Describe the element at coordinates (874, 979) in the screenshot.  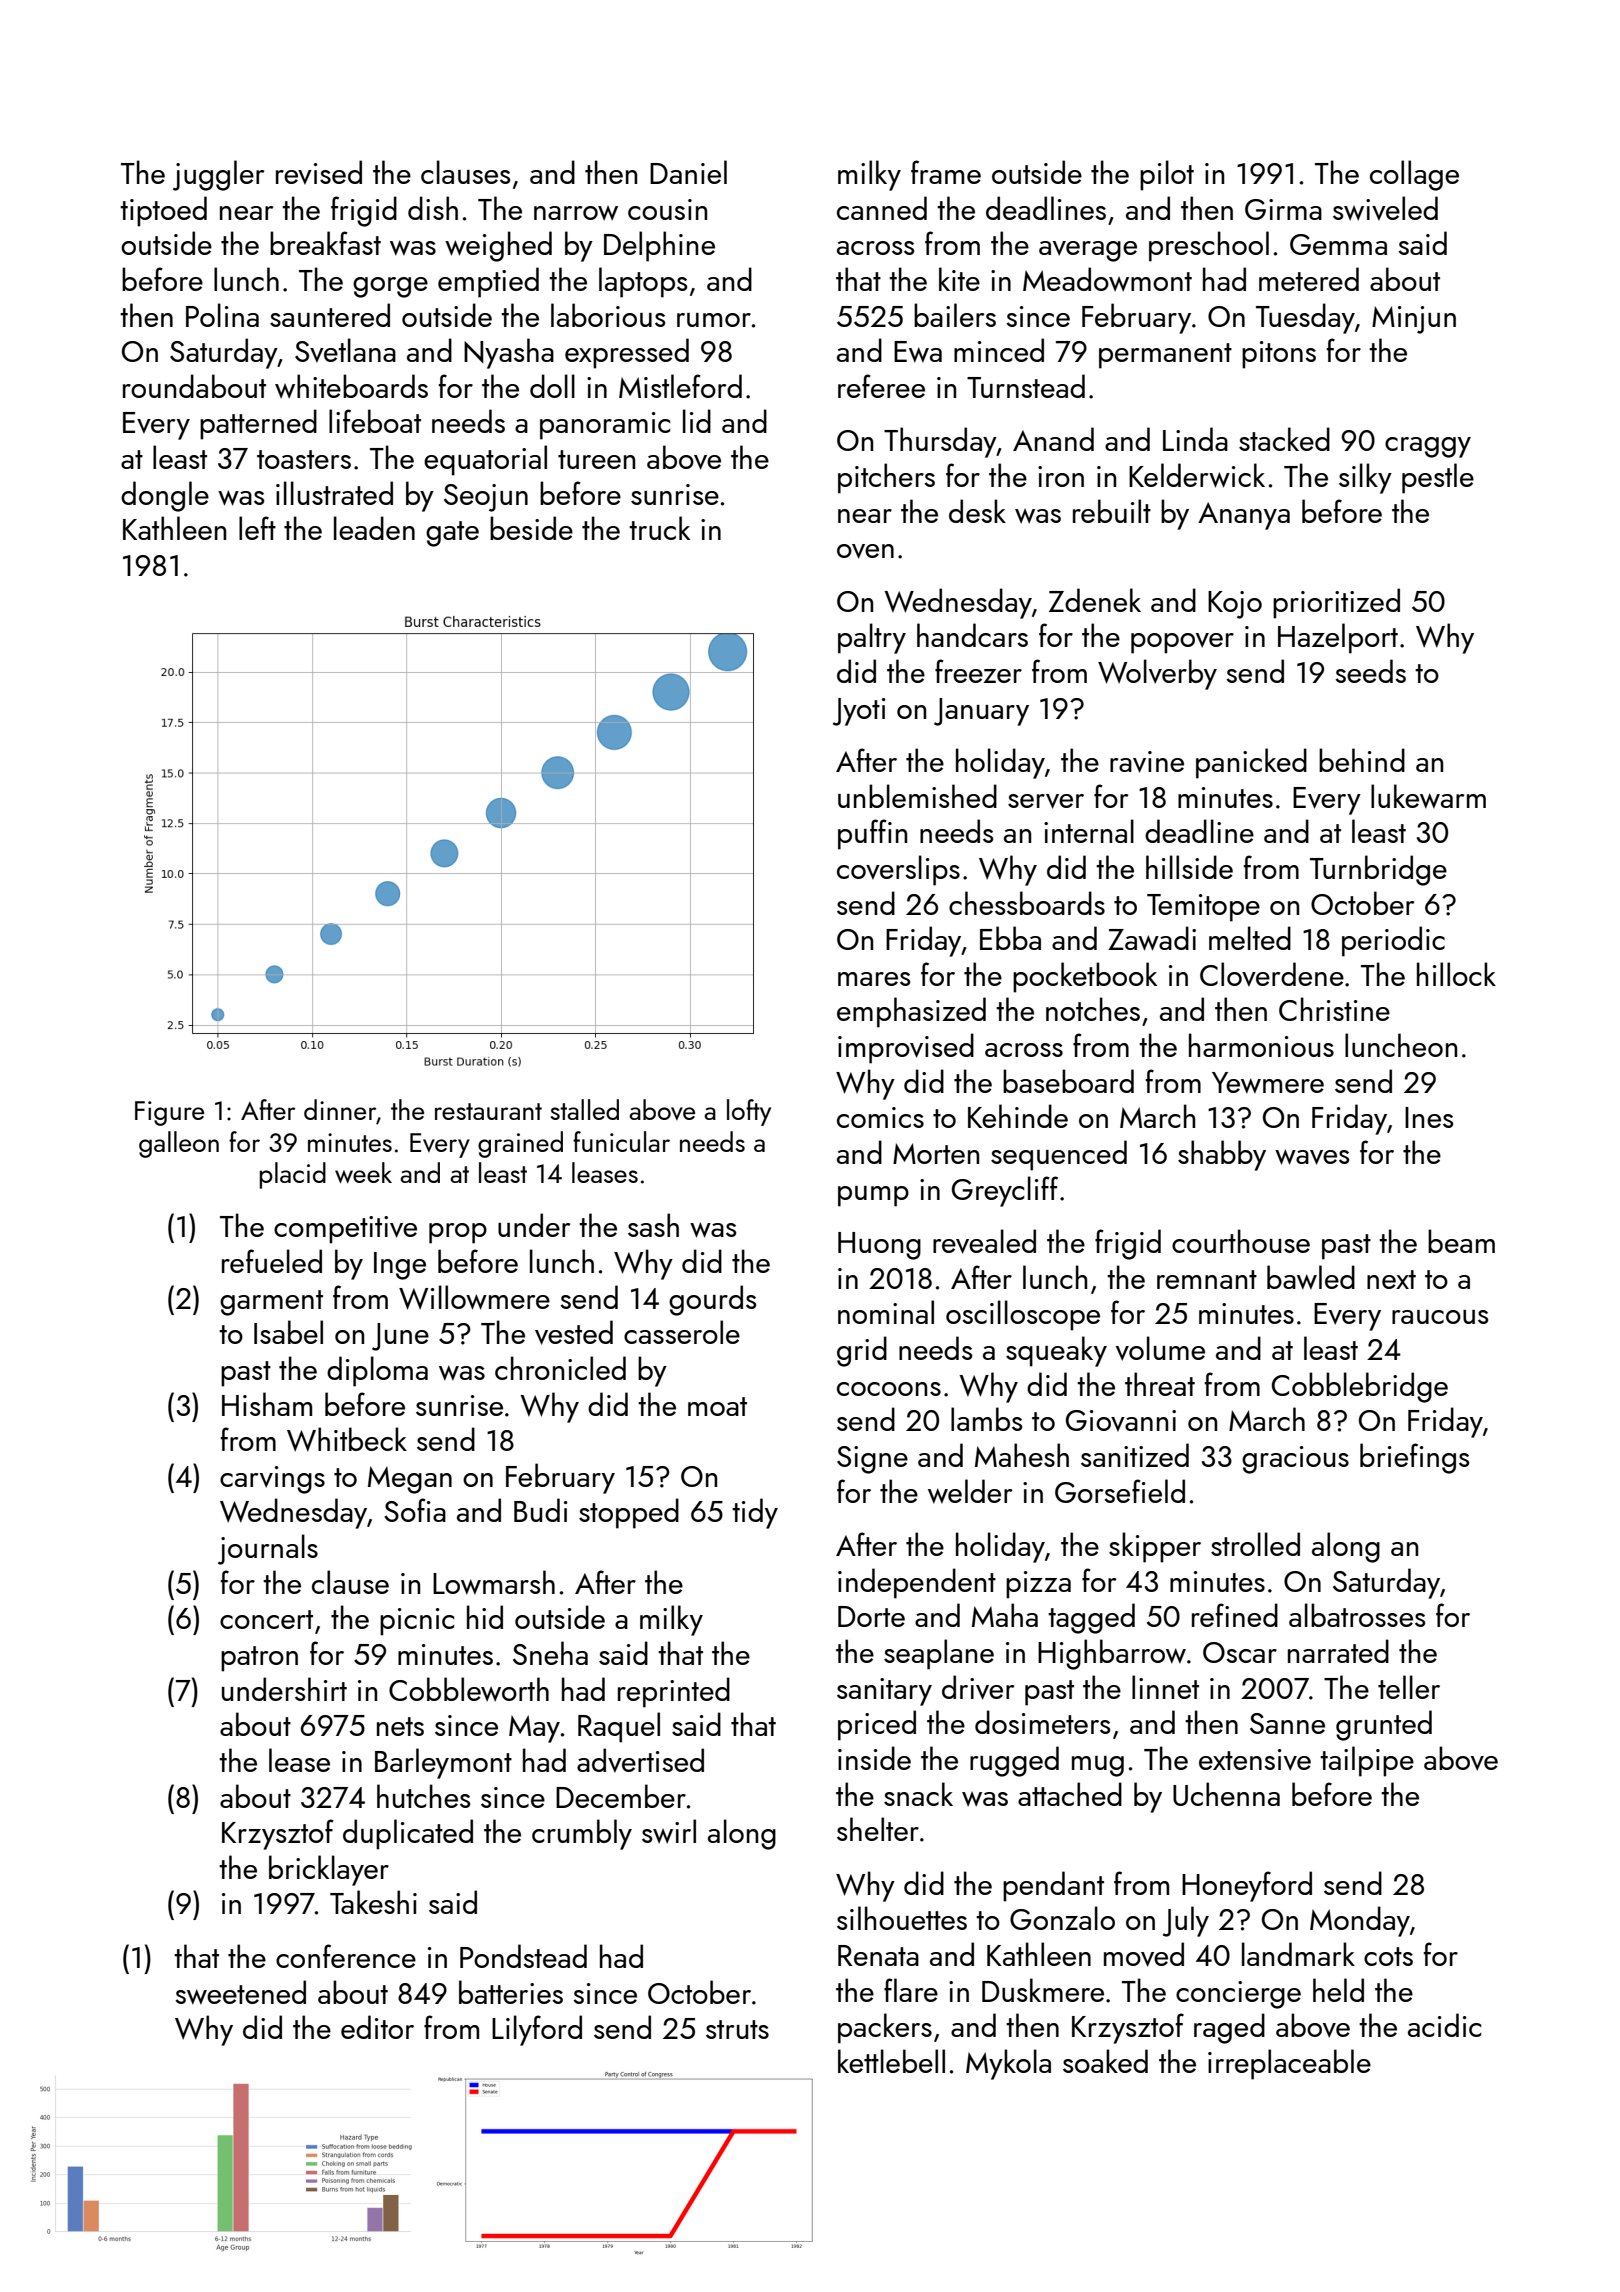
I see `mares` at that location.
